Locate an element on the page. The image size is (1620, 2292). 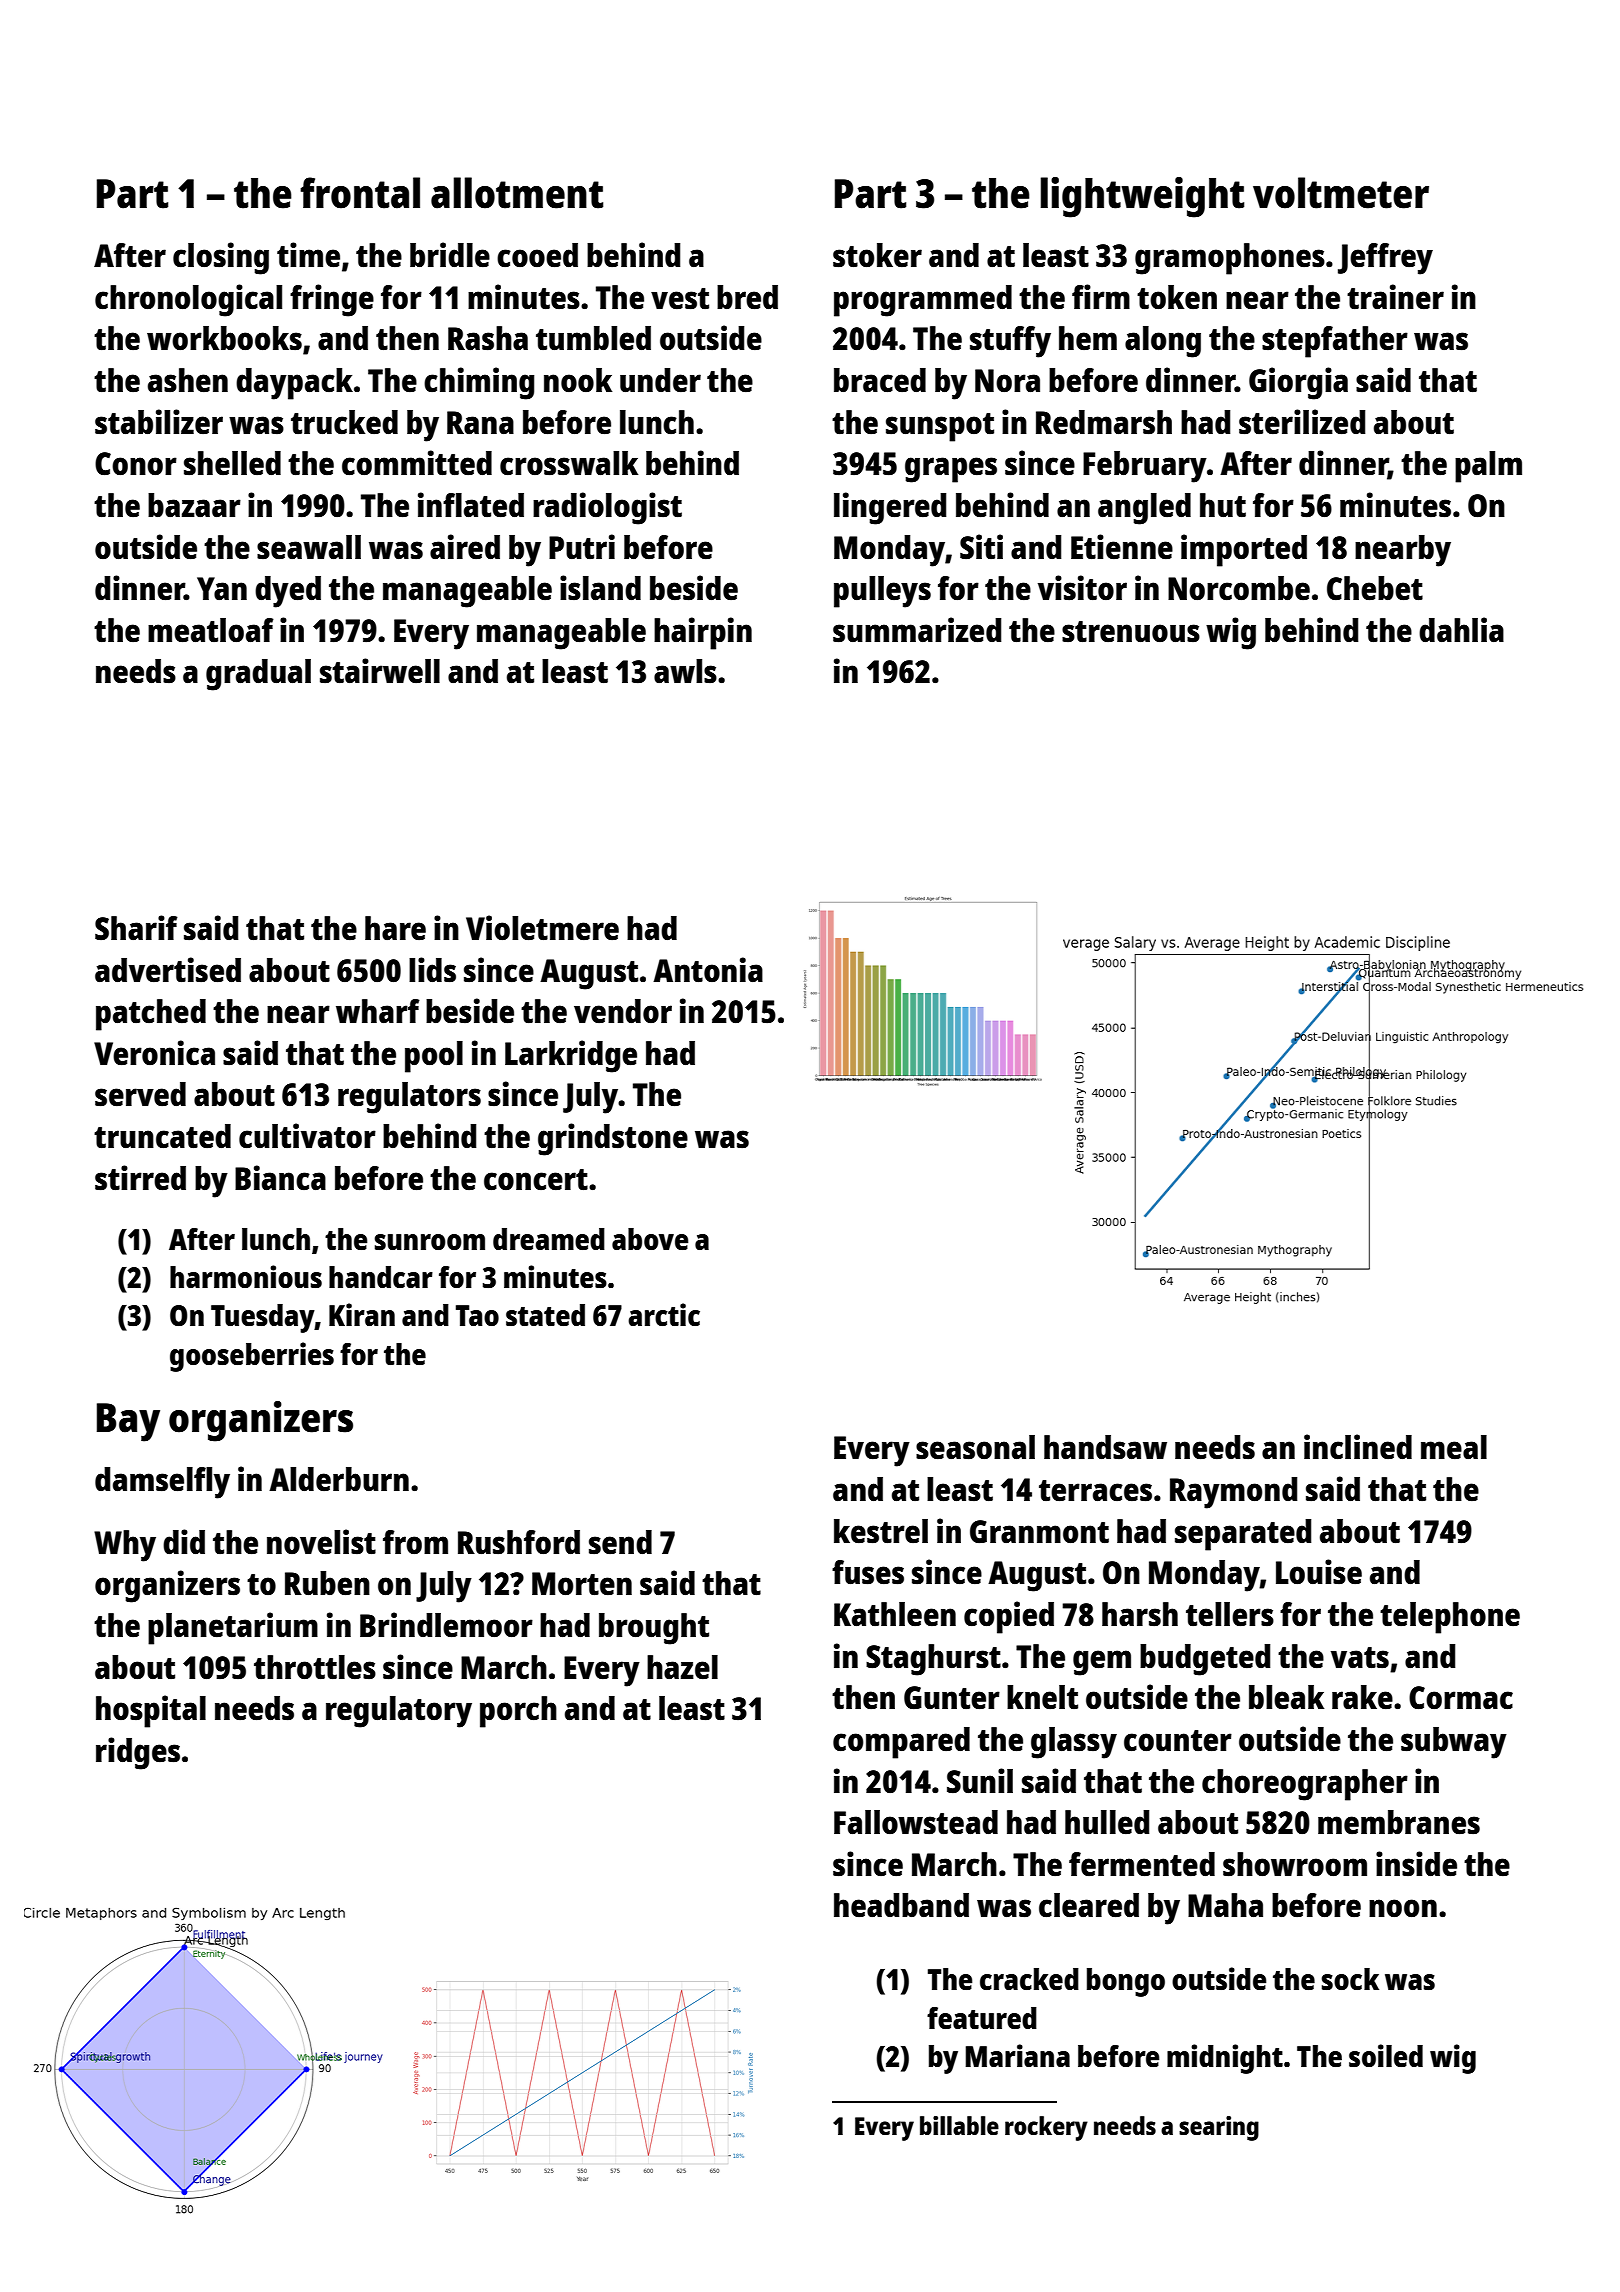
summarized is located at coordinates (917, 630).
